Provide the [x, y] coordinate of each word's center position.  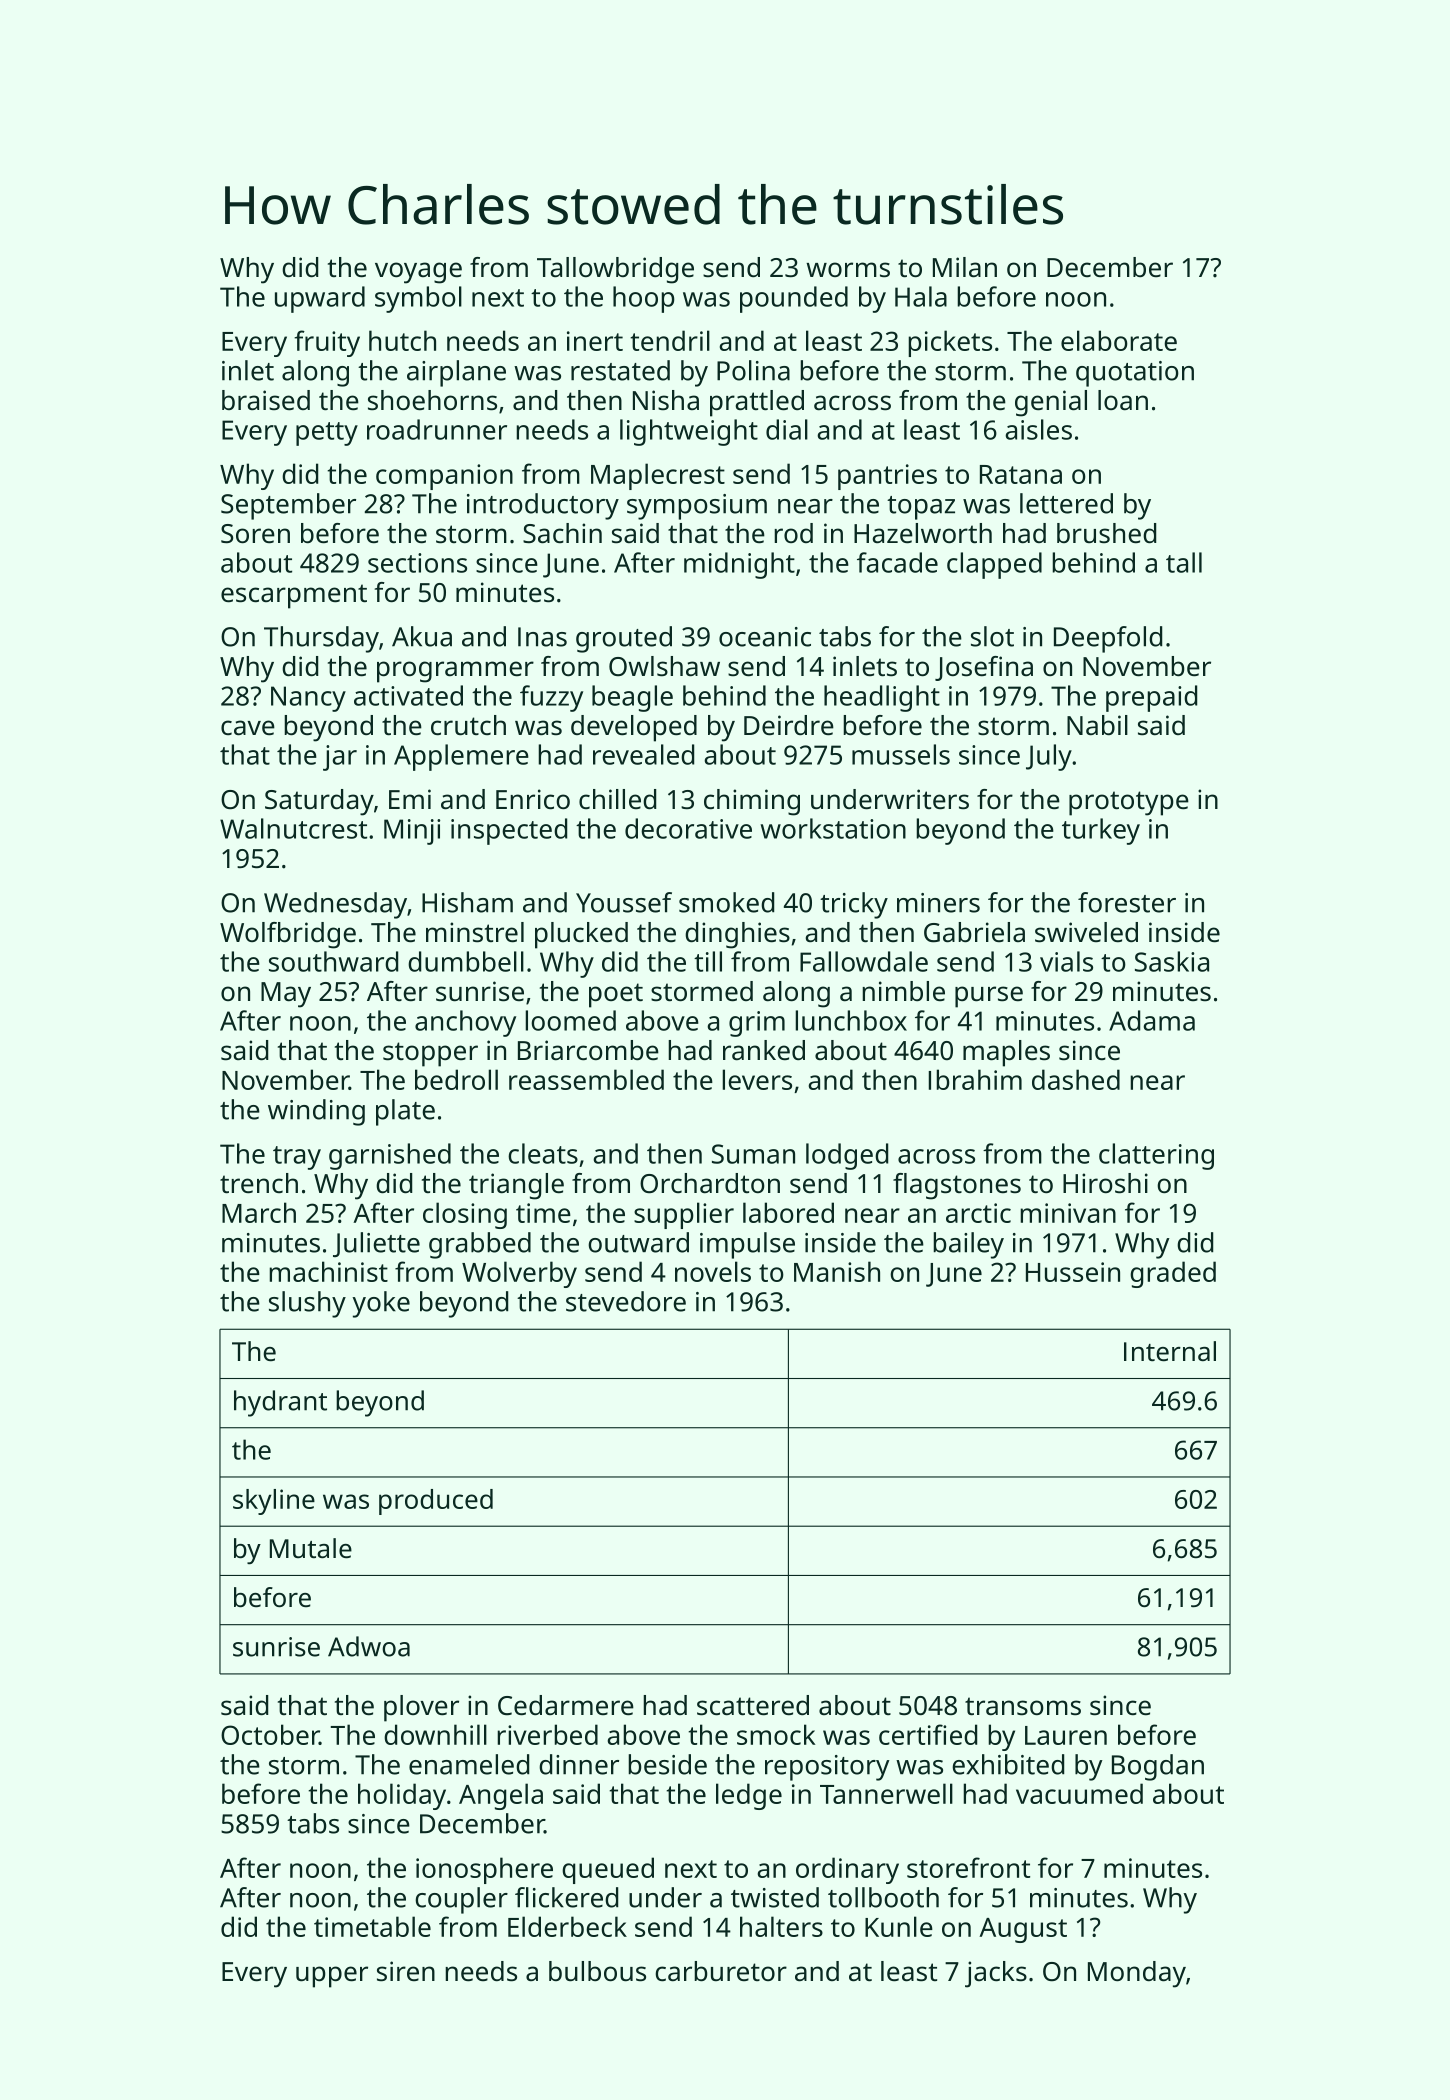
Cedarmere [566, 1705]
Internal [1170, 1351]
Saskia [1172, 961]
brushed [1106, 533]
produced [436, 1502]
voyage [418, 273]
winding [316, 1112]
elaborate [1119, 340]
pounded [794, 299]
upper [332, 1977]
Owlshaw [664, 666]
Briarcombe [588, 1050]
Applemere [461, 757]
